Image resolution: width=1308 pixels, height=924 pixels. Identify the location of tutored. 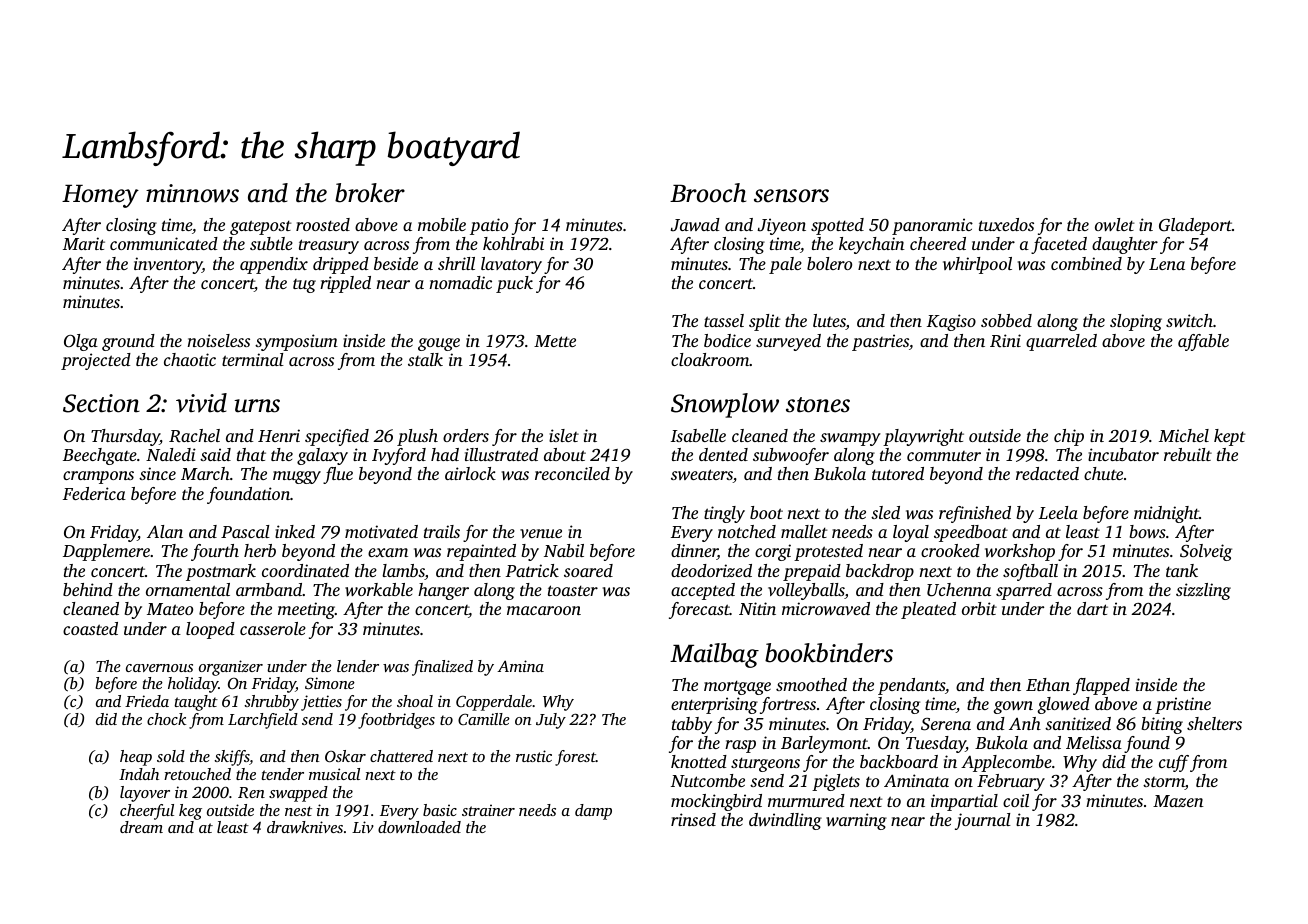
(898, 473).
